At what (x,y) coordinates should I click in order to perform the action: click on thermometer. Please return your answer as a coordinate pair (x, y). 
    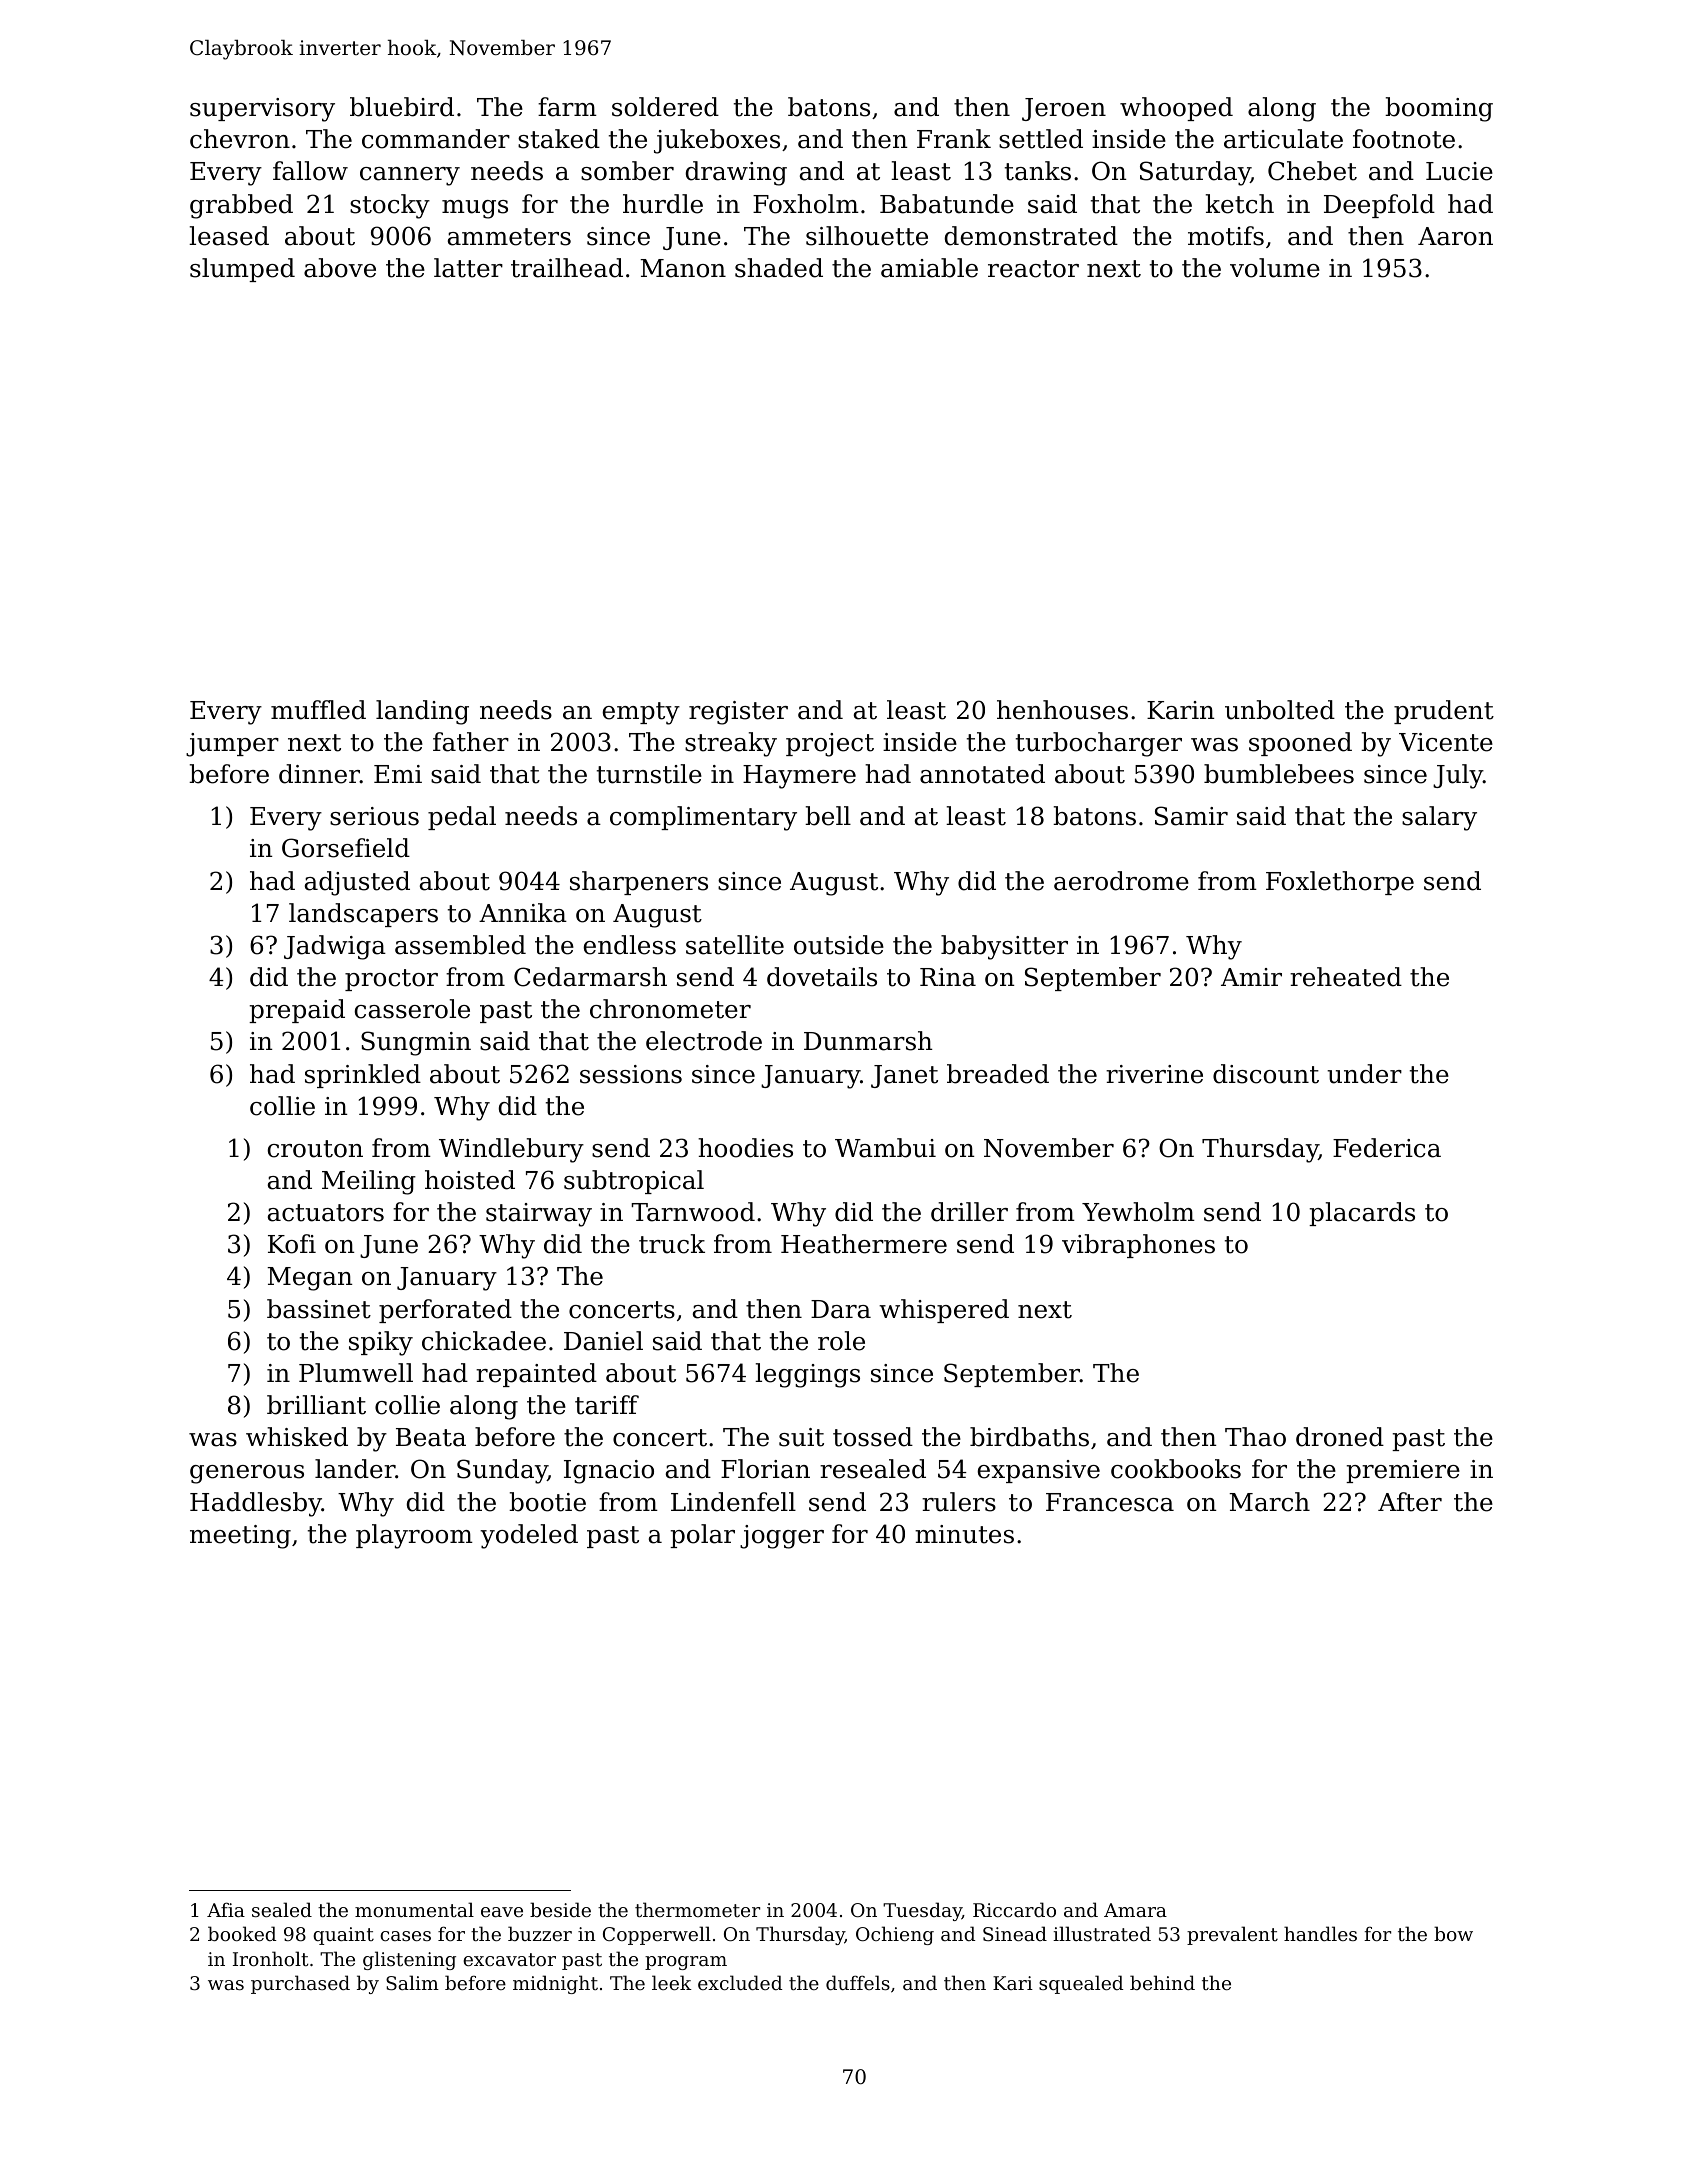
    Looking at the image, I should click on (697, 1909).
